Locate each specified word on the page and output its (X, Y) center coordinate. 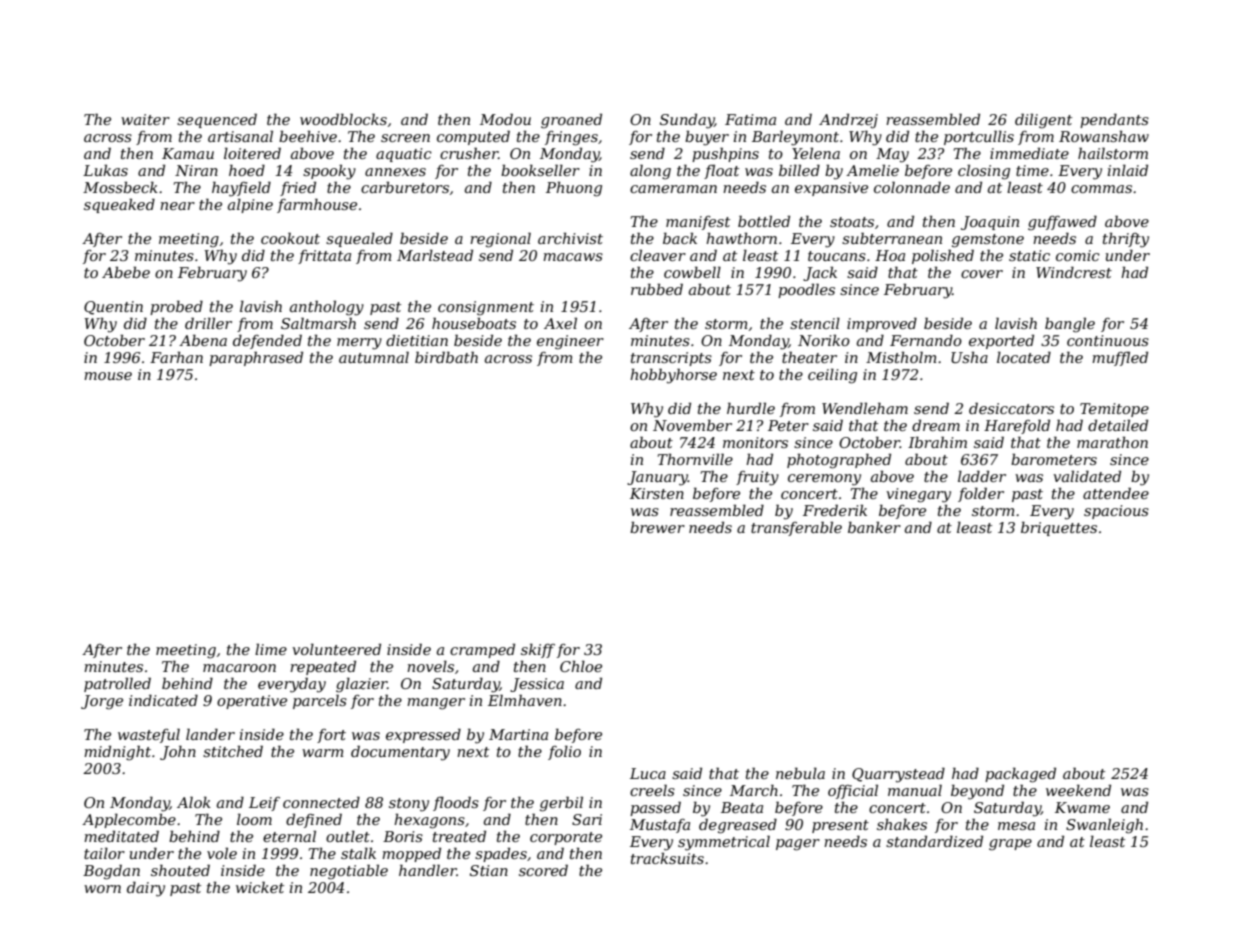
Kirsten (657, 493)
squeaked (119, 205)
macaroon (239, 668)
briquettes (1059, 528)
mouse (108, 376)
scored (543, 870)
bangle (1070, 325)
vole (222, 853)
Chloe (581, 666)
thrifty (1126, 240)
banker (874, 527)
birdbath (446, 357)
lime (271, 649)
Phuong (574, 189)
